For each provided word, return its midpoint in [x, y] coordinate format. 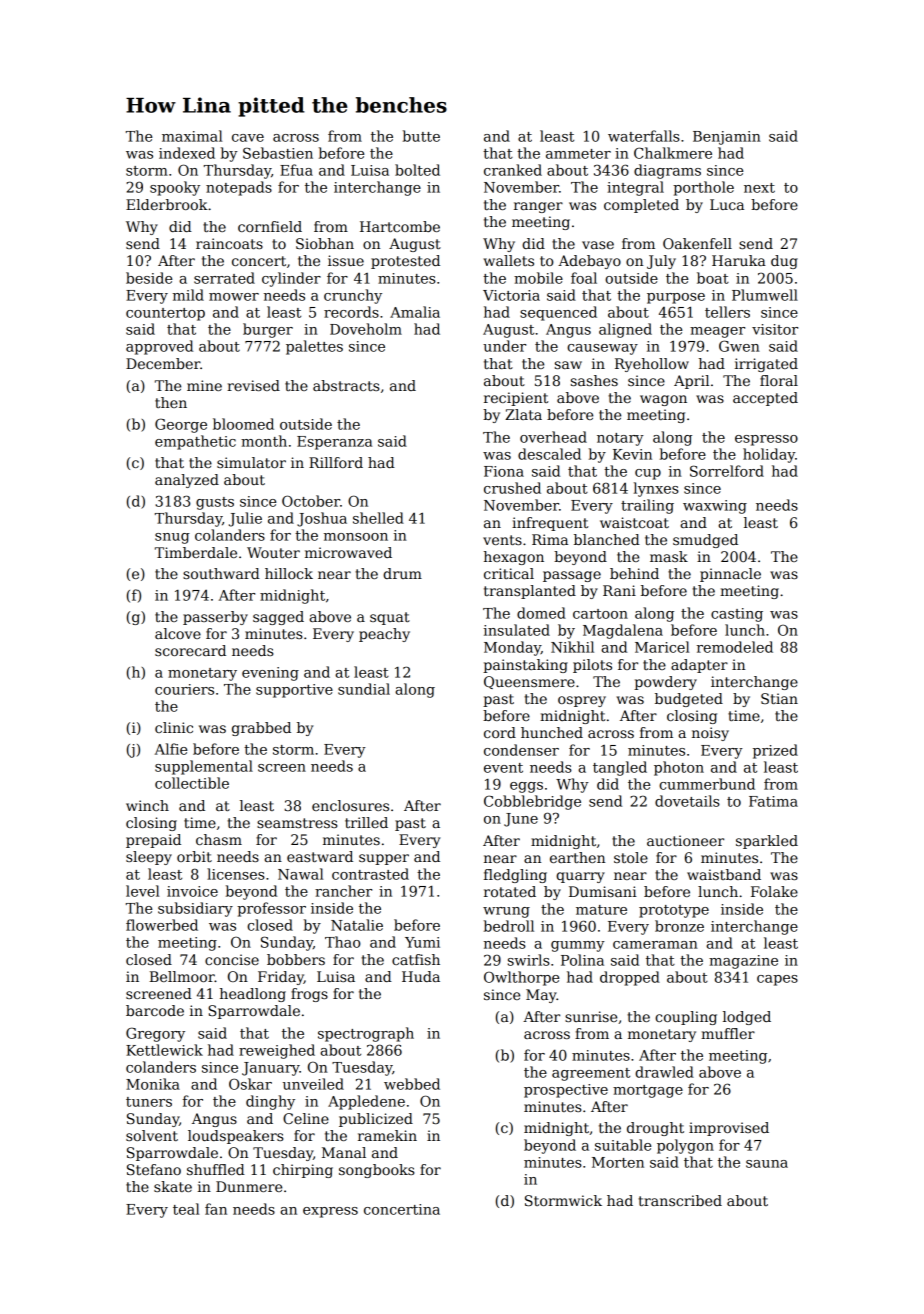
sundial [364, 689]
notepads [239, 188]
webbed [412, 1084]
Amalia [415, 312]
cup [648, 474]
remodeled [735, 647]
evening [270, 674]
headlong [253, 995]
